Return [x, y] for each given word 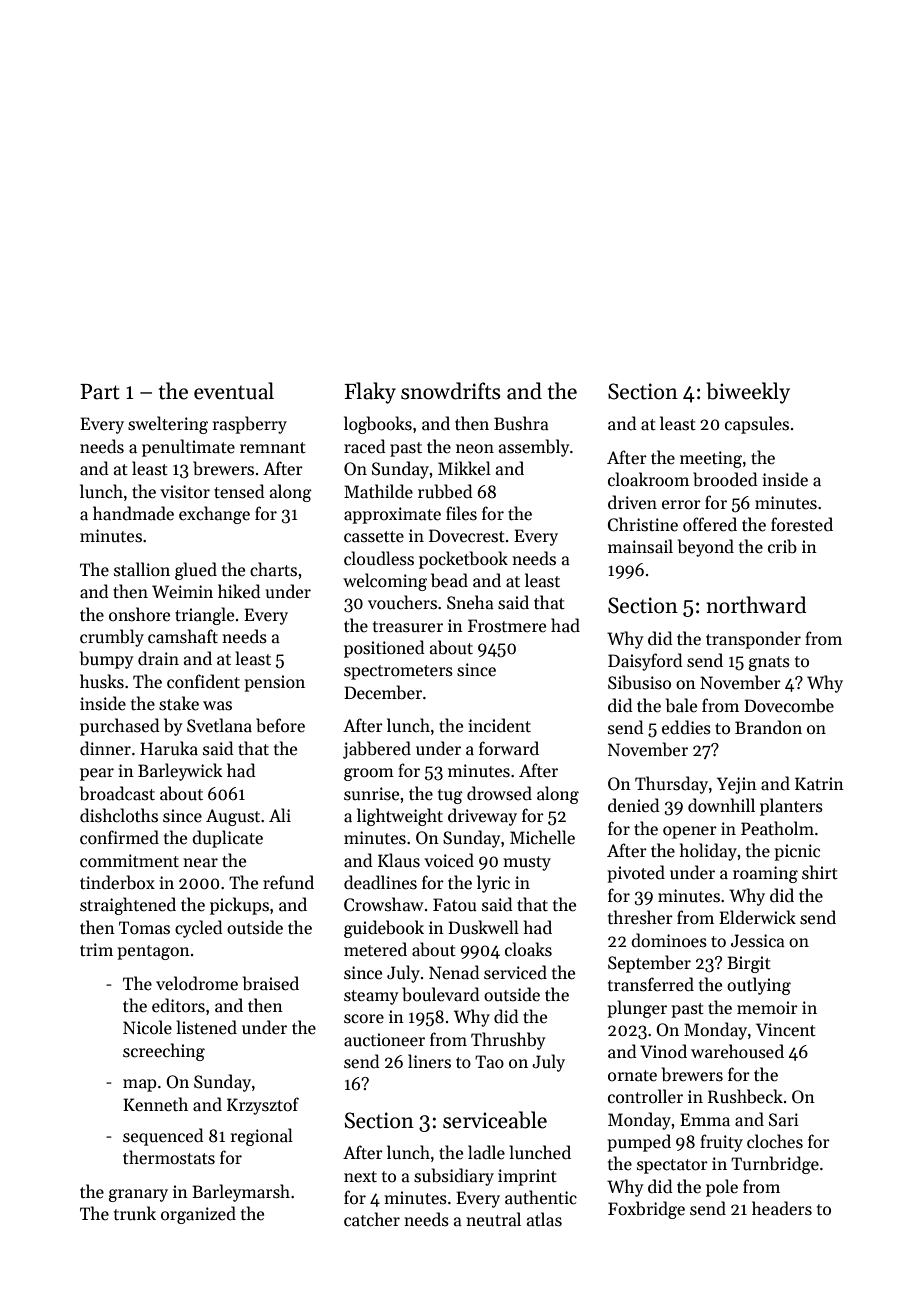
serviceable [495, 1120]
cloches [775, 1141]
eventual [234, 391]
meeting [711, 459]
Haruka [169, 748]
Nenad [454, 972]
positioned [384, 649]
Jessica [758, 941]
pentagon [153, 952]
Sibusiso [639, 682]
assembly [534, 448]
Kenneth [155, 1104]
